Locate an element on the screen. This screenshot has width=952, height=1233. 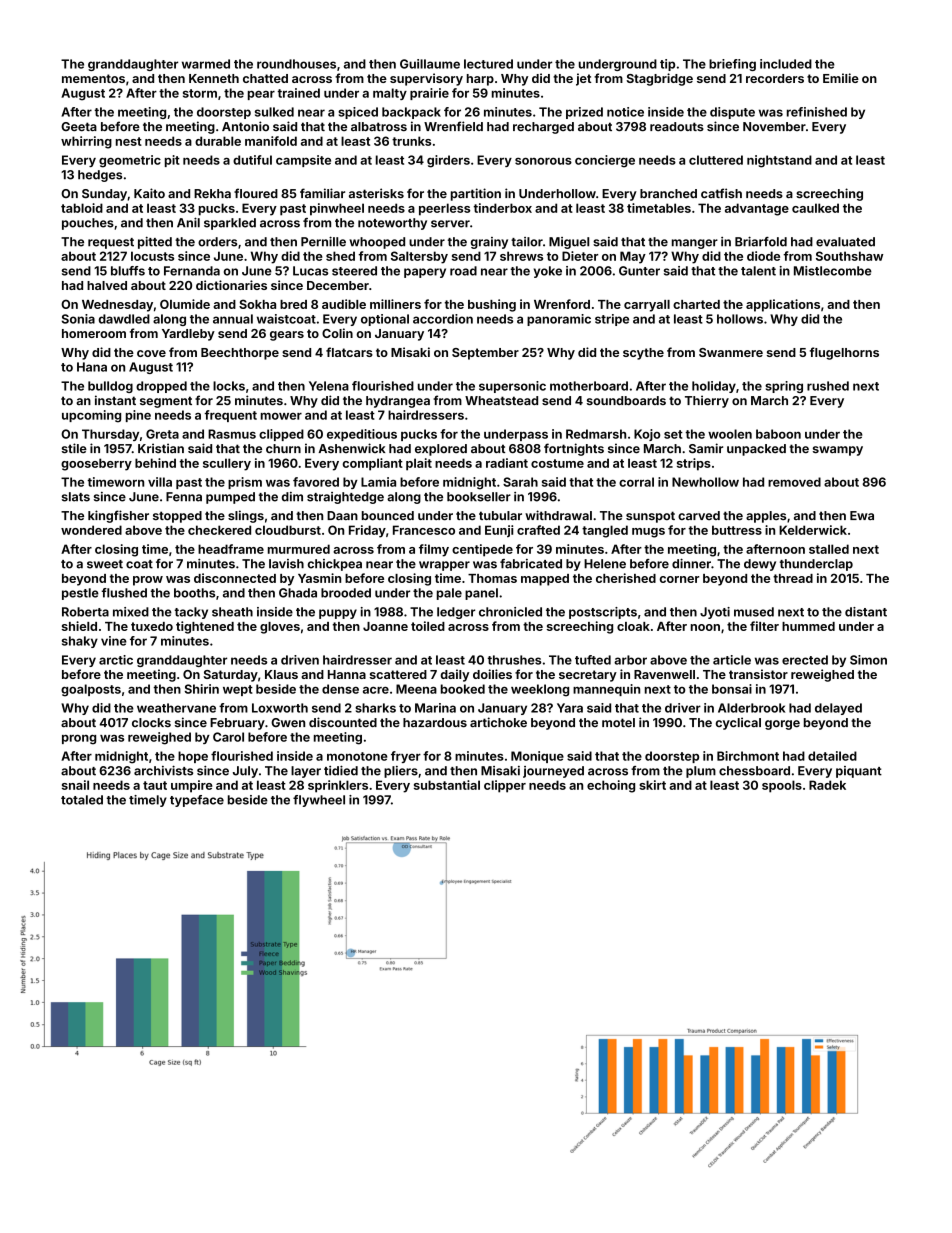
flywheel is located at coordinates (319, 801).
